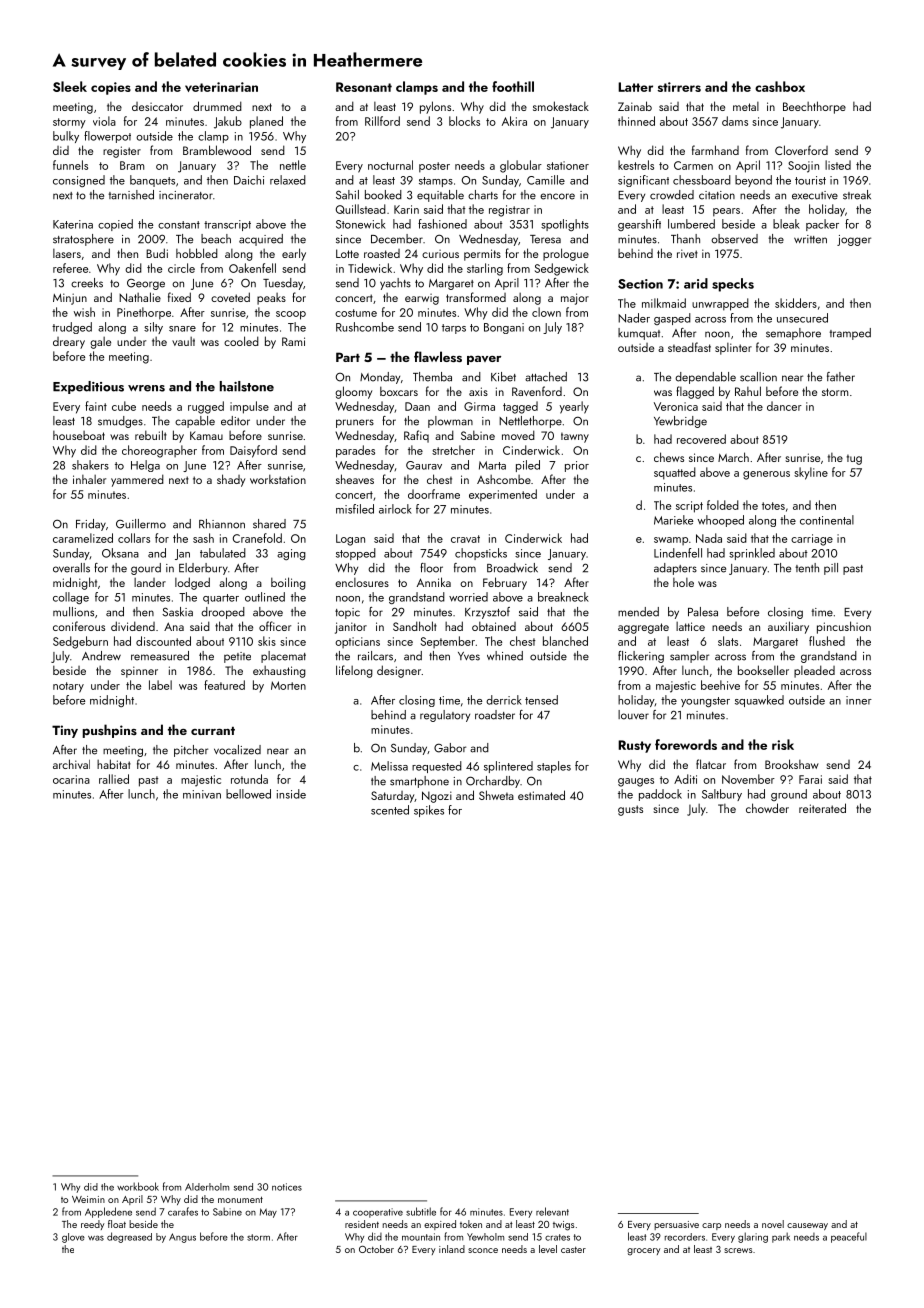 The image size is (924, 1308). Describe the element at coordinates (353, 392) in the screenshot. I see `gloomy` at that location.
